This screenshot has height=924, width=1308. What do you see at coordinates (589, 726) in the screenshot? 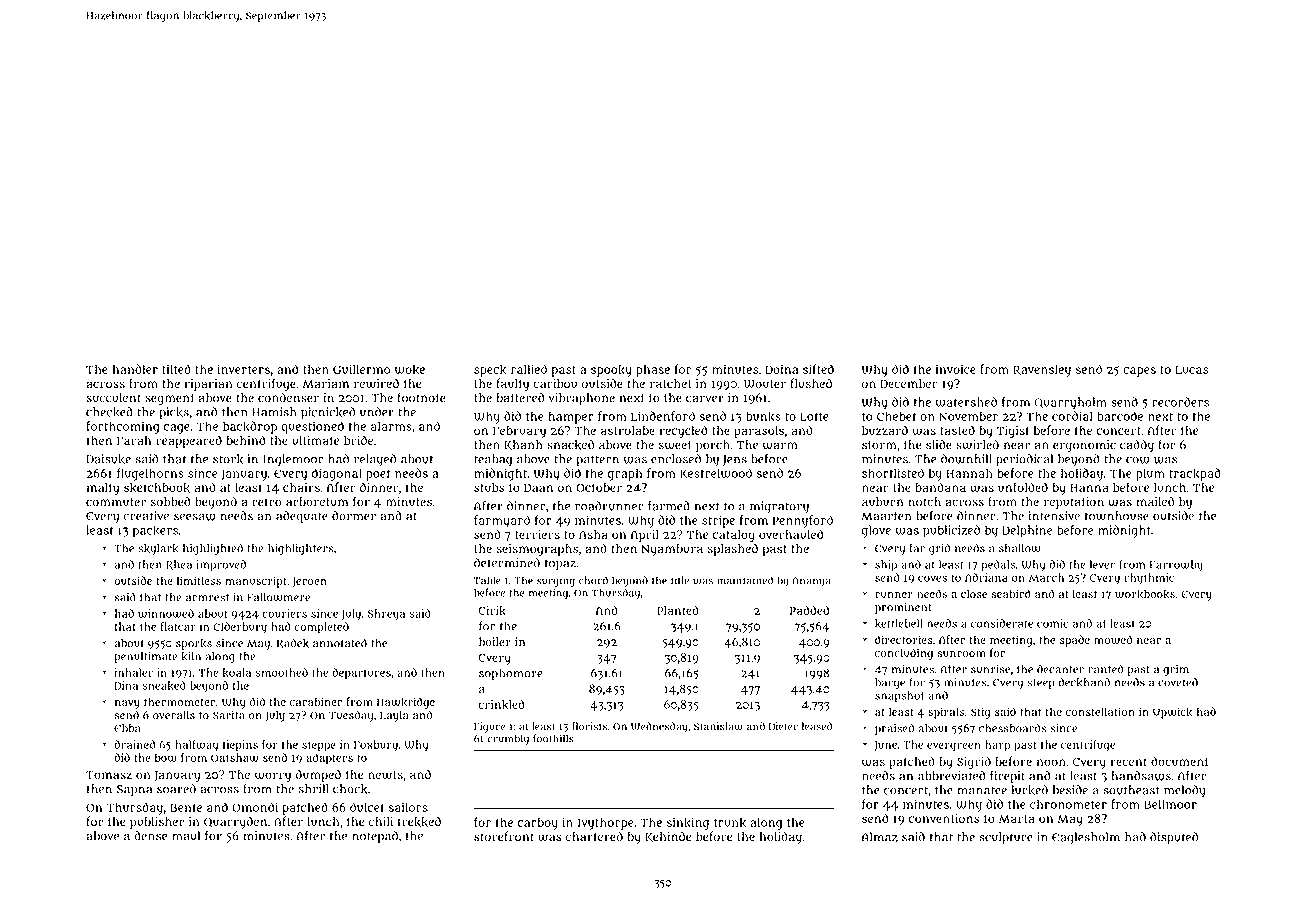
I see `florists` at bounding box center [589, 726].
